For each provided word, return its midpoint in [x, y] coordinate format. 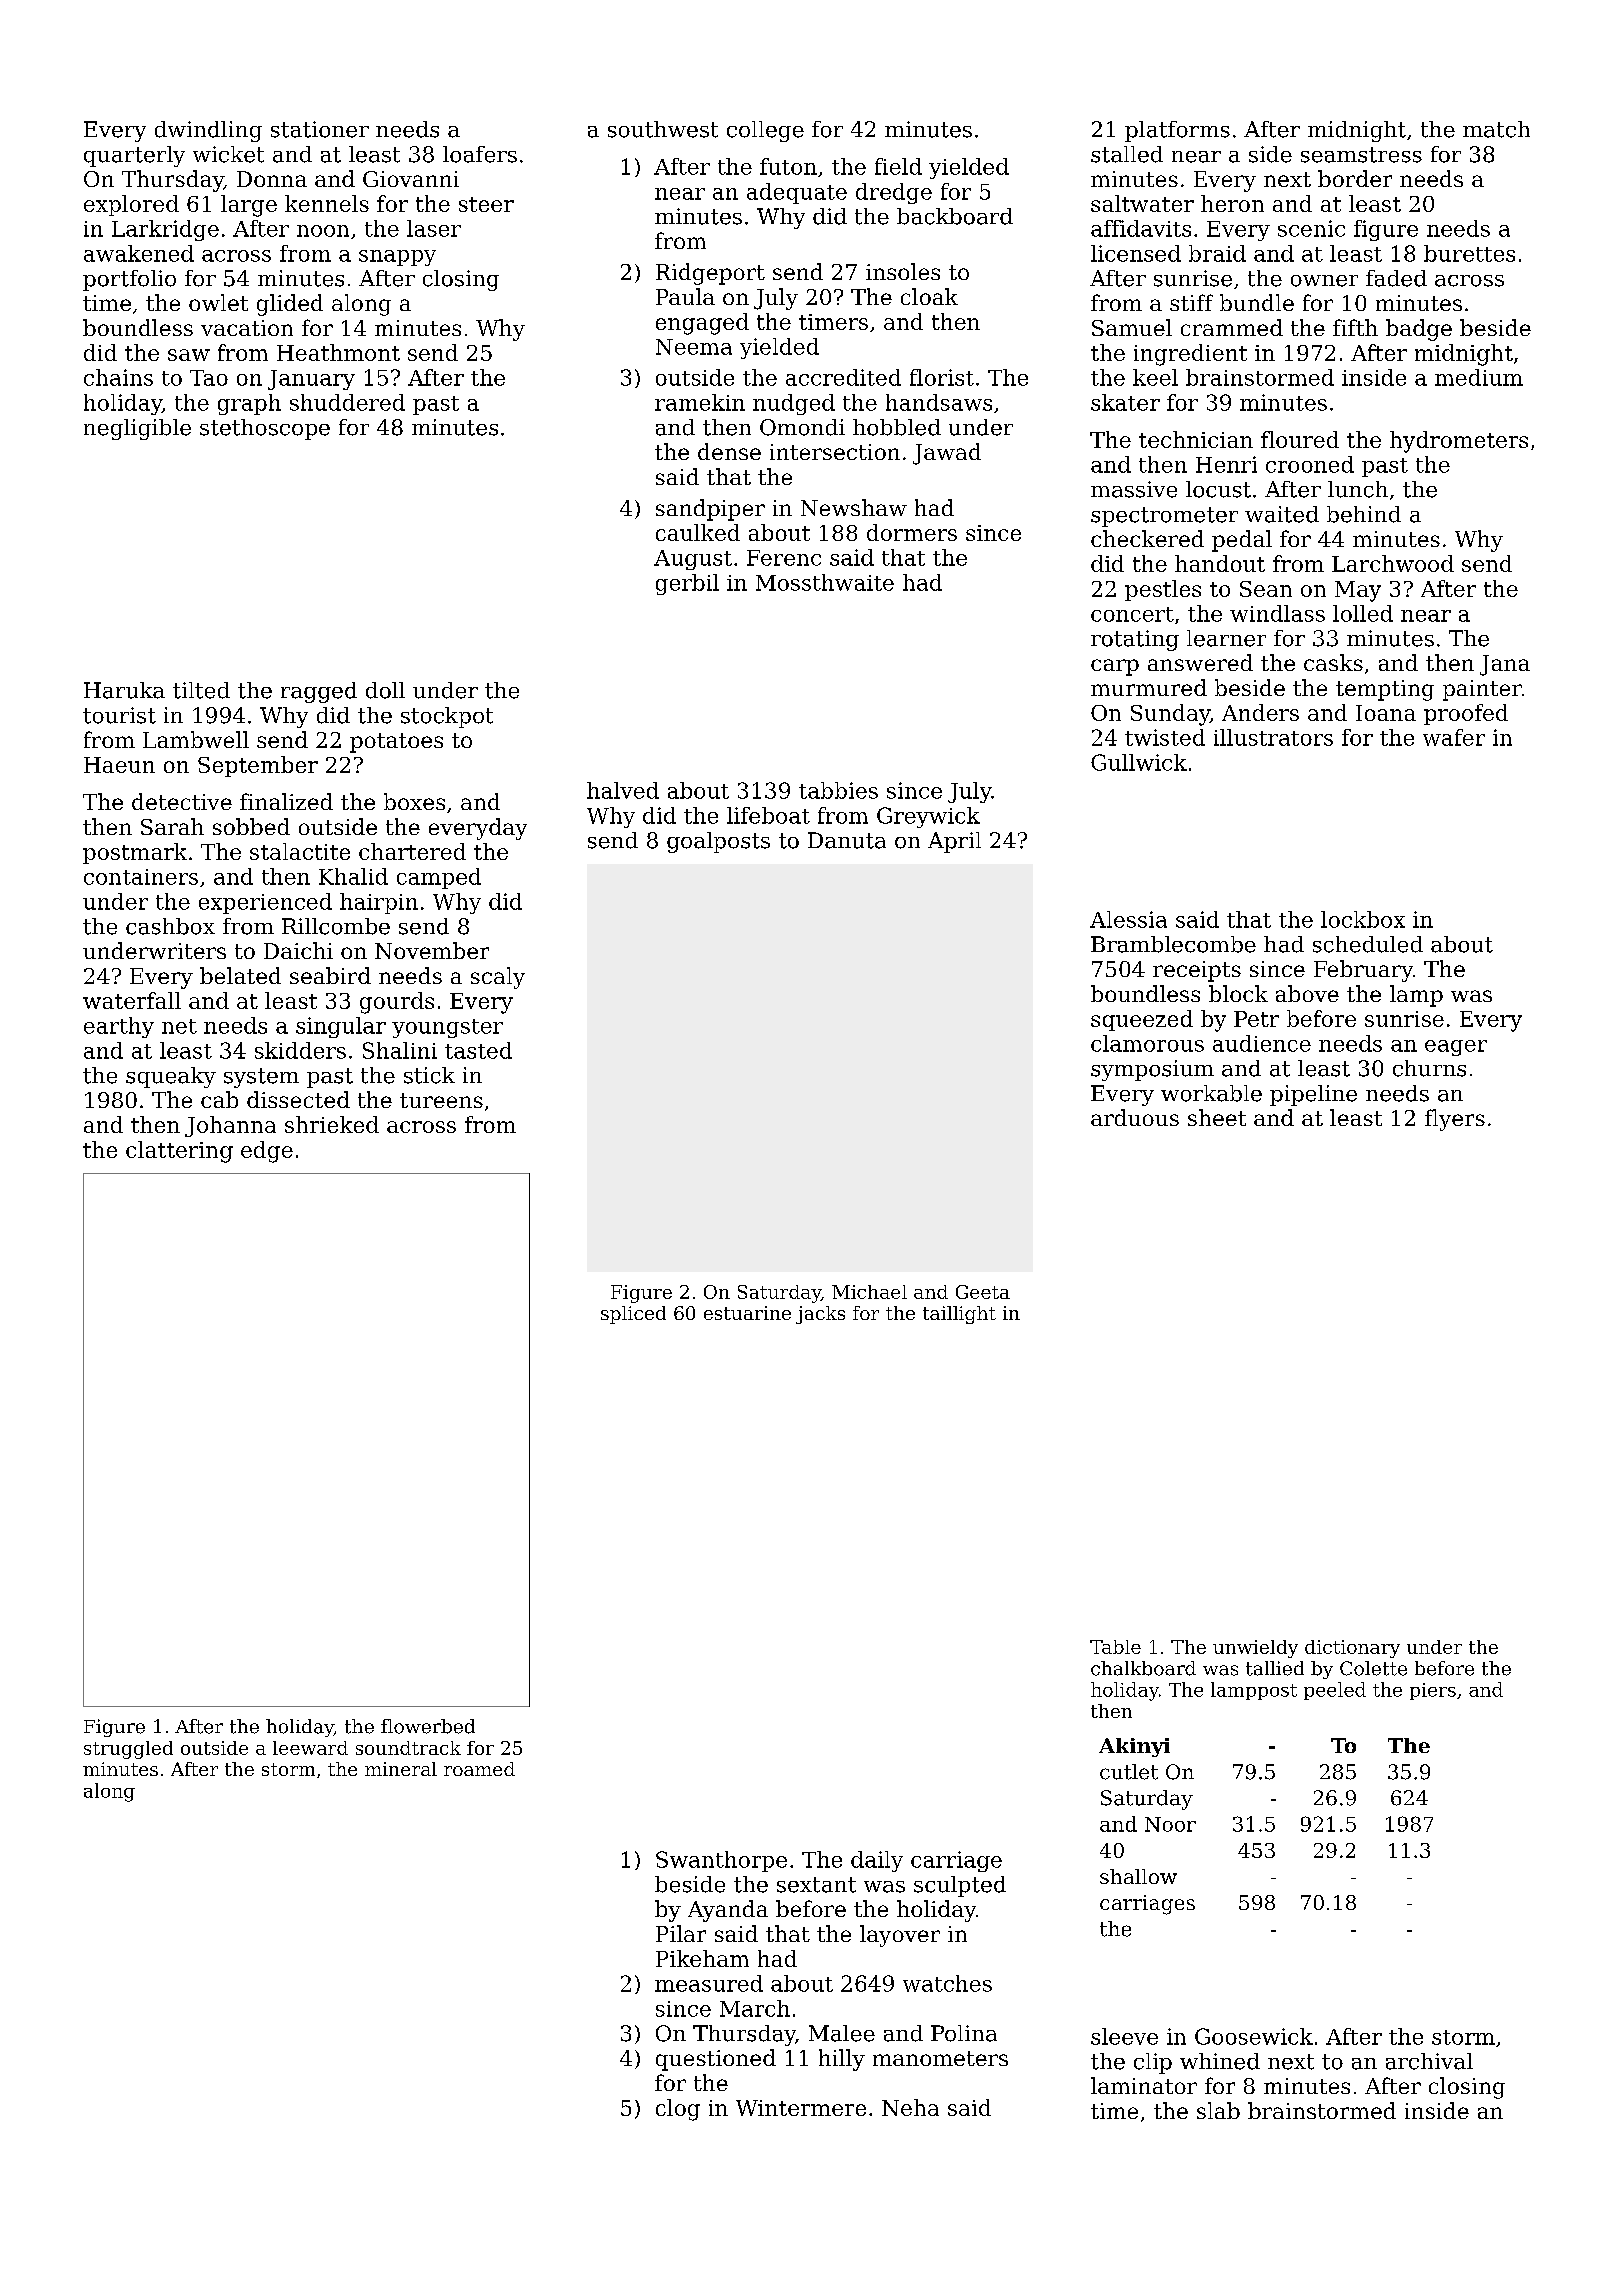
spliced [633, 1315]
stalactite [300, 851]
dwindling [208, 131]
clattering [179, 1152]
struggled [128, 1750]
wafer [1454, 737]
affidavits [1141, 228]
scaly [498, 978]
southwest [663, 129]
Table [1115, 1647]
